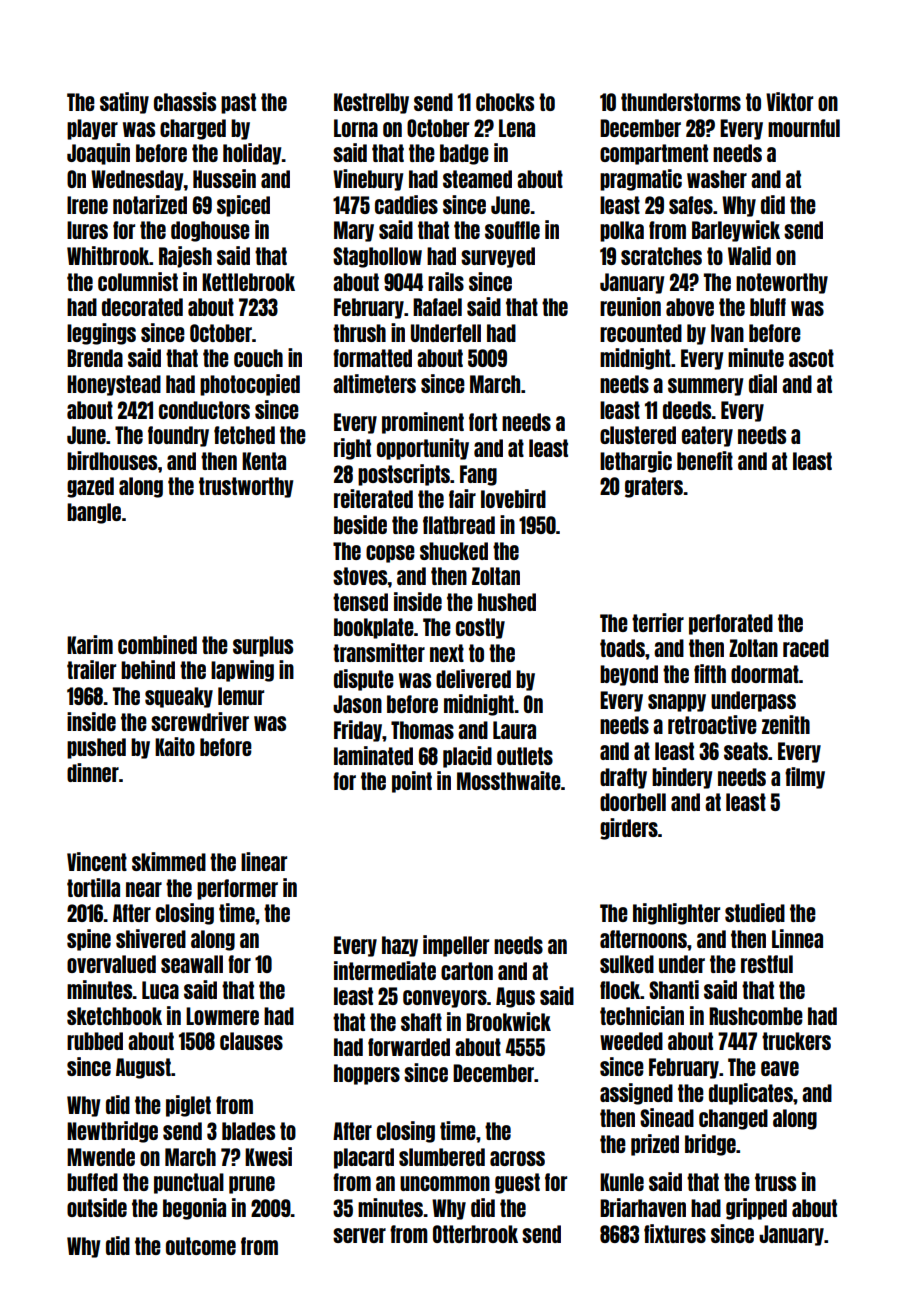  What do you see at coordinates (478, 475) in the document?
I see `Fang` at bounding box center [478, 475].
